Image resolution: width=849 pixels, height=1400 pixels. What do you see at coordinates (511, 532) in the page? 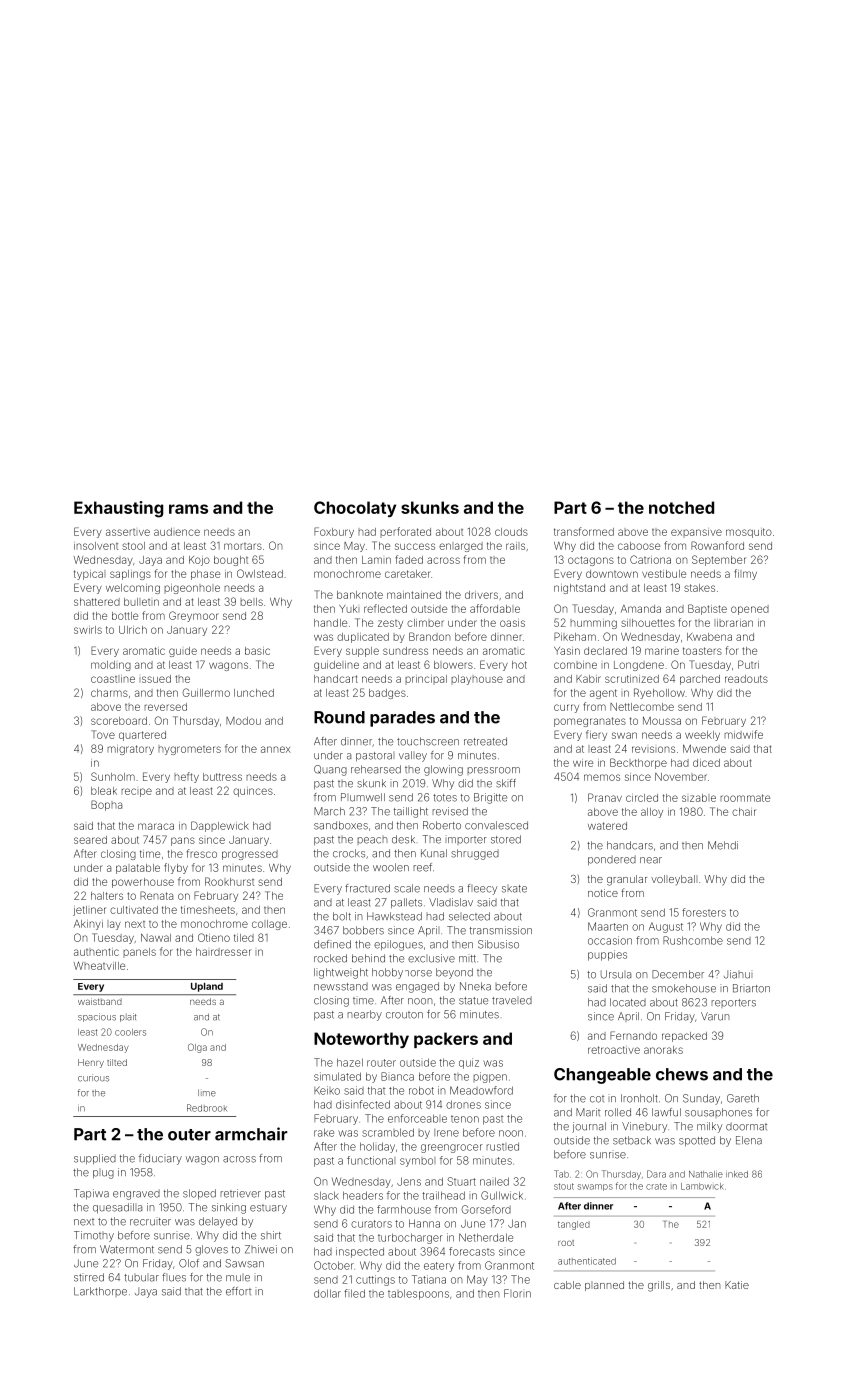
I see `clouds` at bounding box center [511, 532].
